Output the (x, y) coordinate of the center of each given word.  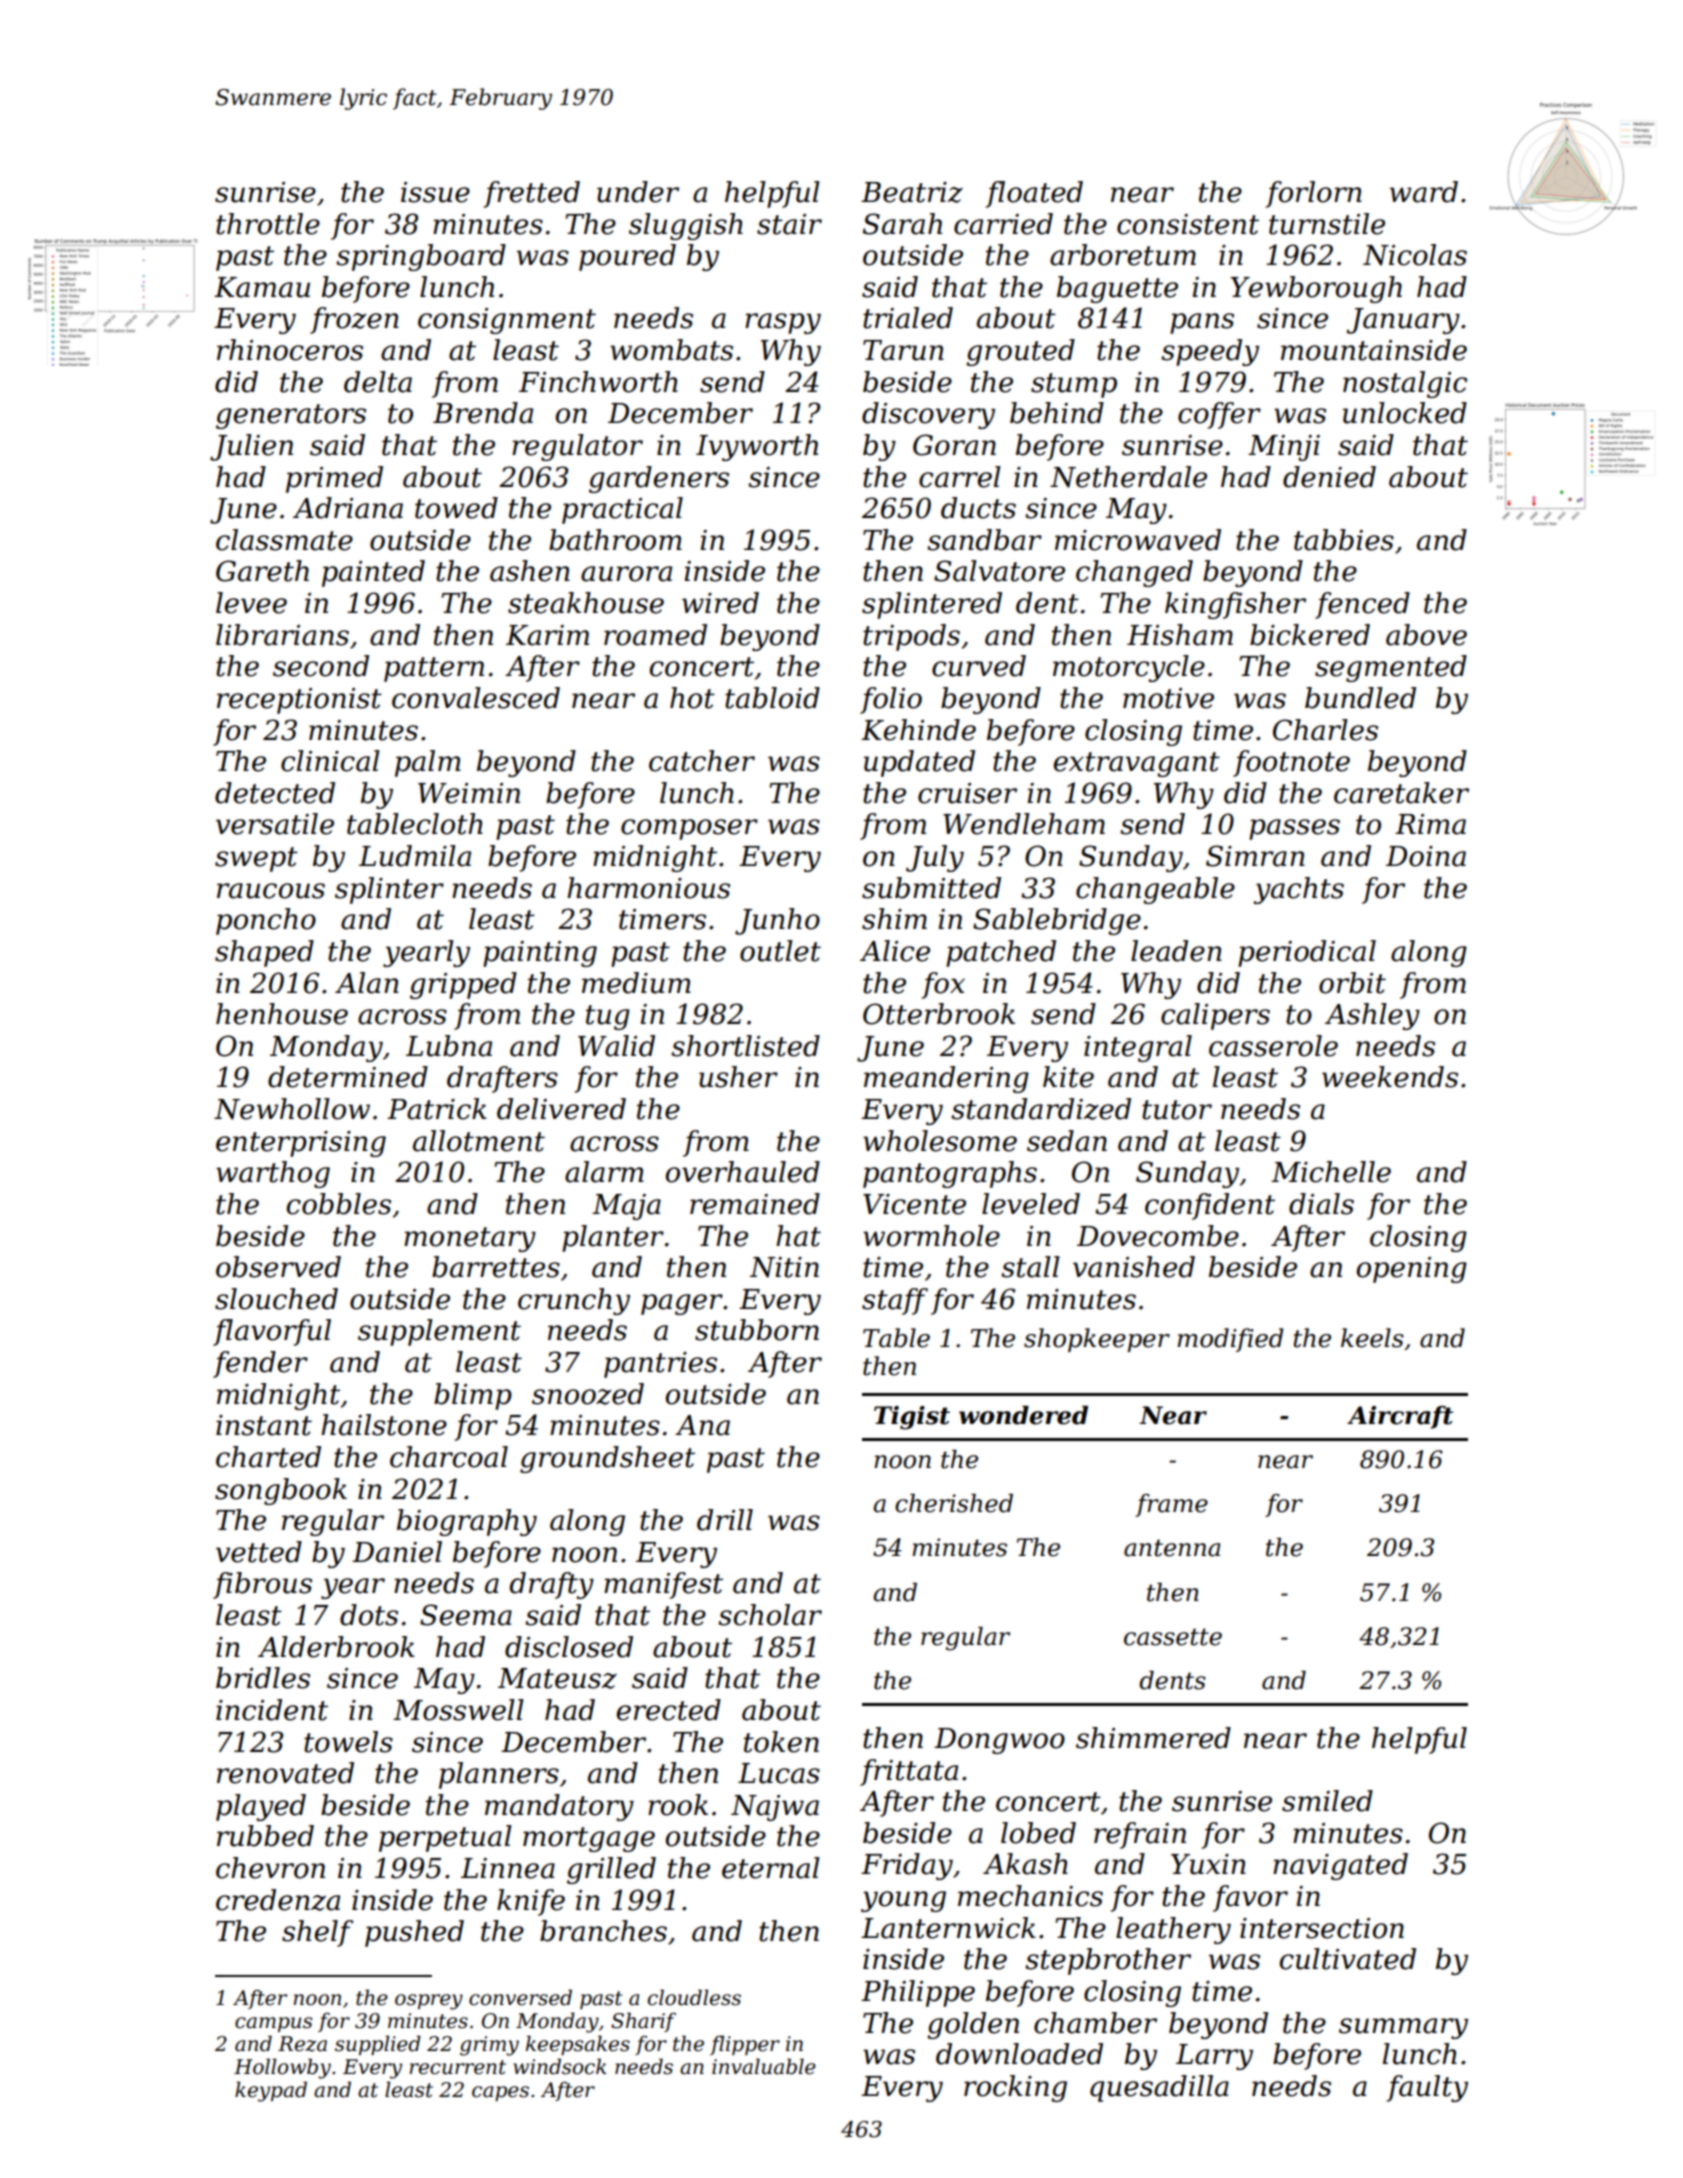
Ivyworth (757, 447)
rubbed (265, 1836)
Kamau (262, 287)
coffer (1219, 415)
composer (689, 829)
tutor (1177, 1110)
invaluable (764, 2066)
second (321, 666)
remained (755, 1204)
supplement (439, 1332)
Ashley (1372, 1016)
